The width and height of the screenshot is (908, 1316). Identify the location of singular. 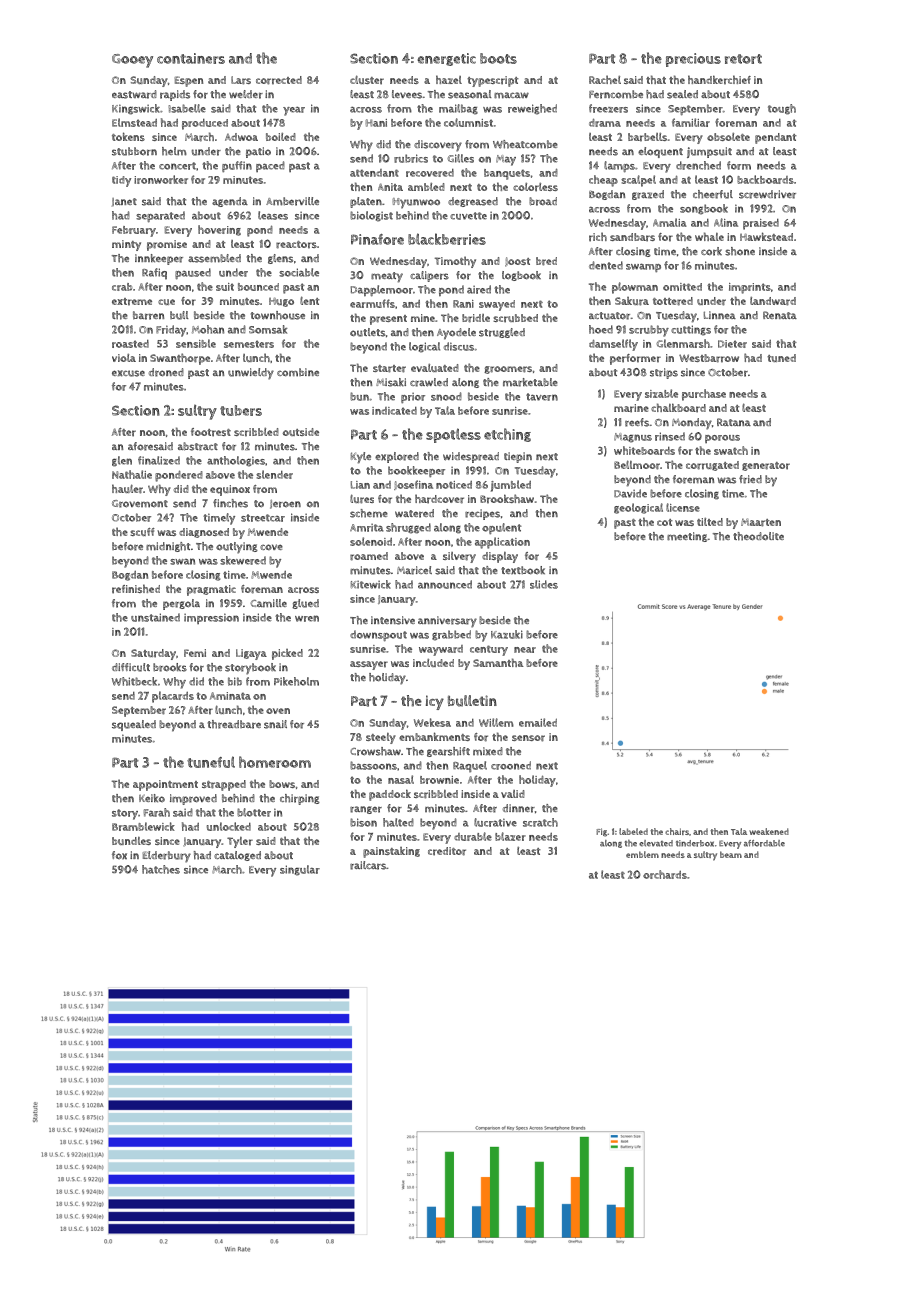
(300, 870).
